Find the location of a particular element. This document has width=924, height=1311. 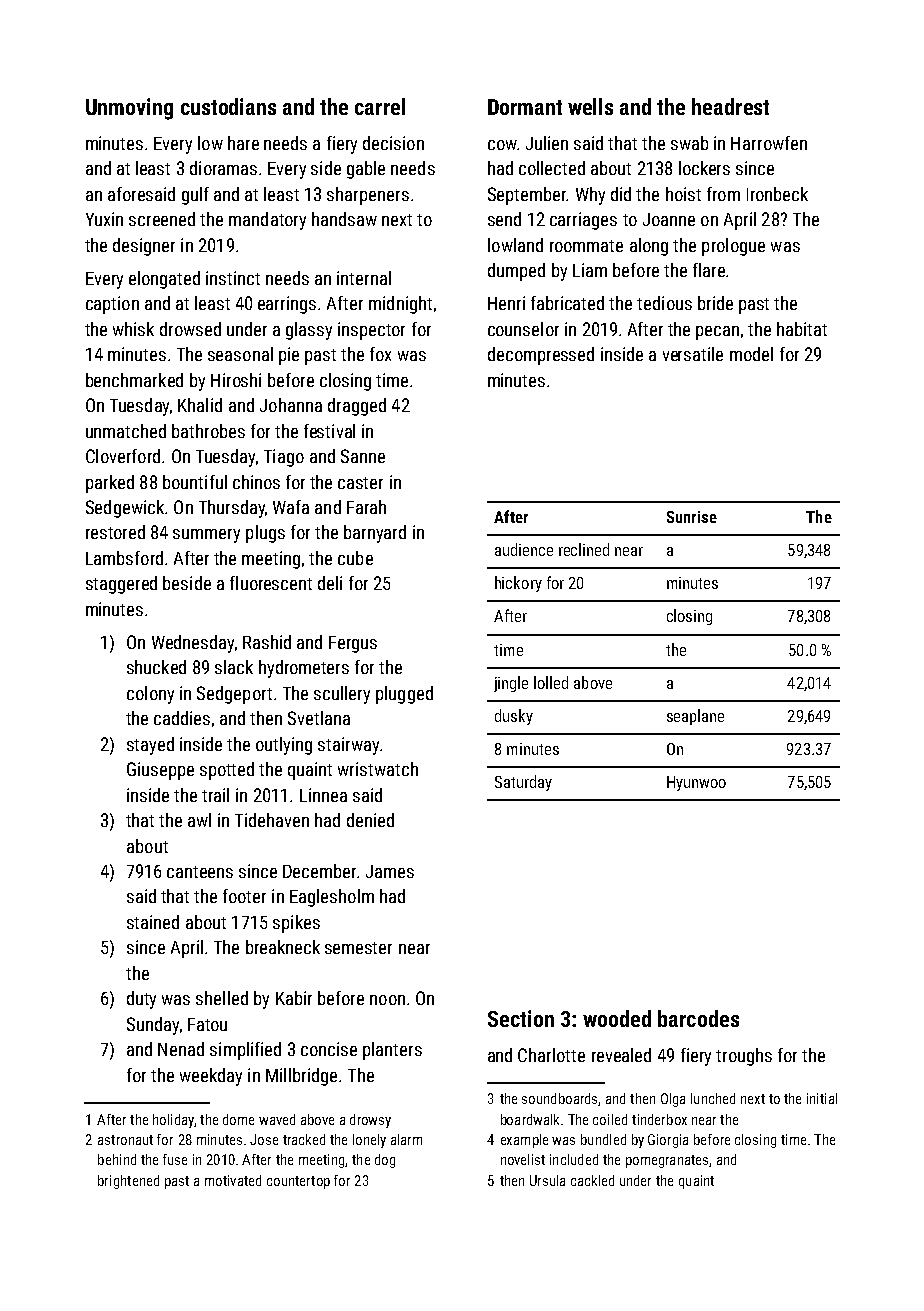

Sanne is located at coordinates (363, 456).
